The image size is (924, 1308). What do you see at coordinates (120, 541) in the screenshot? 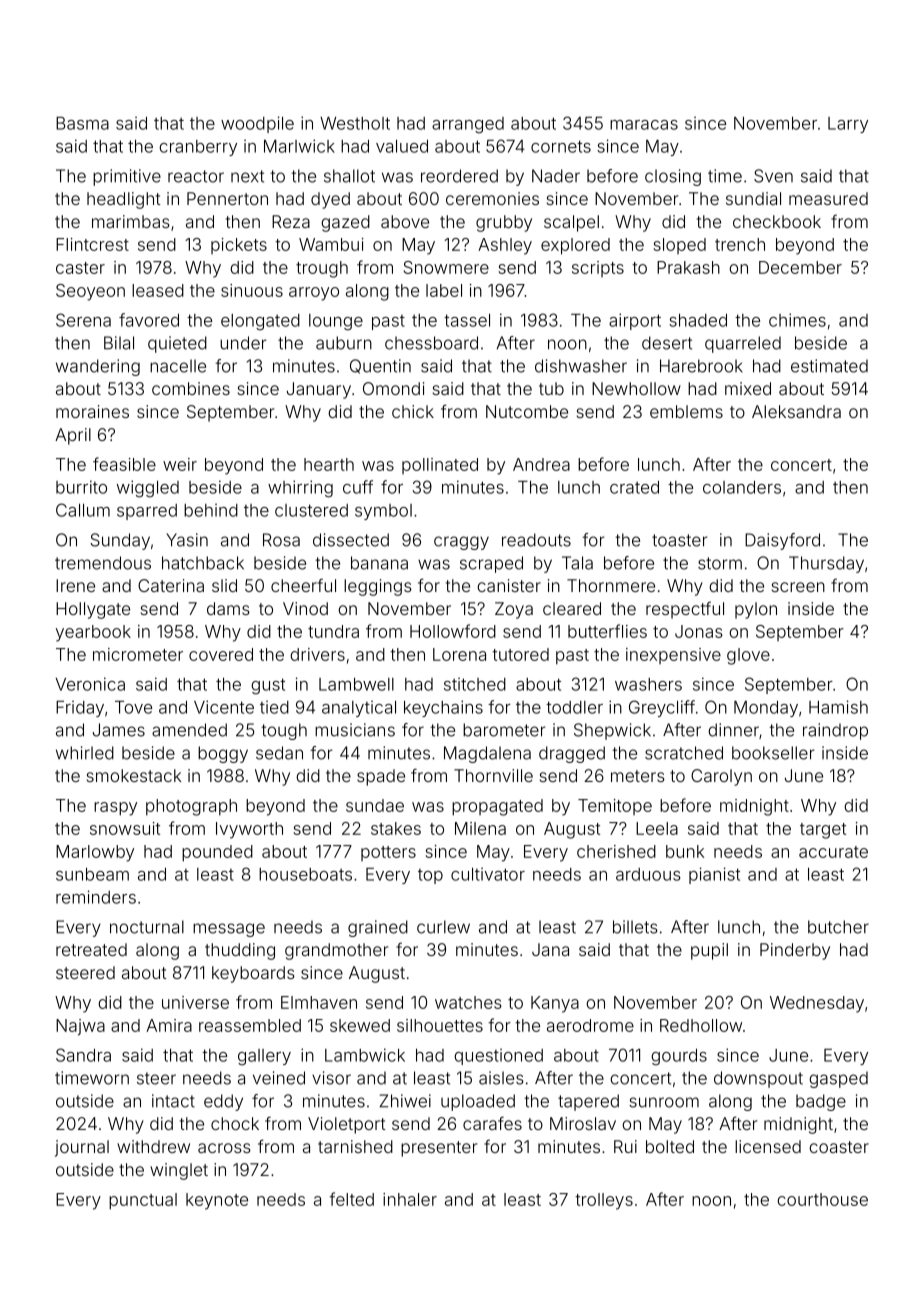
I see `Sunday` at bounding box center [120, 541].
